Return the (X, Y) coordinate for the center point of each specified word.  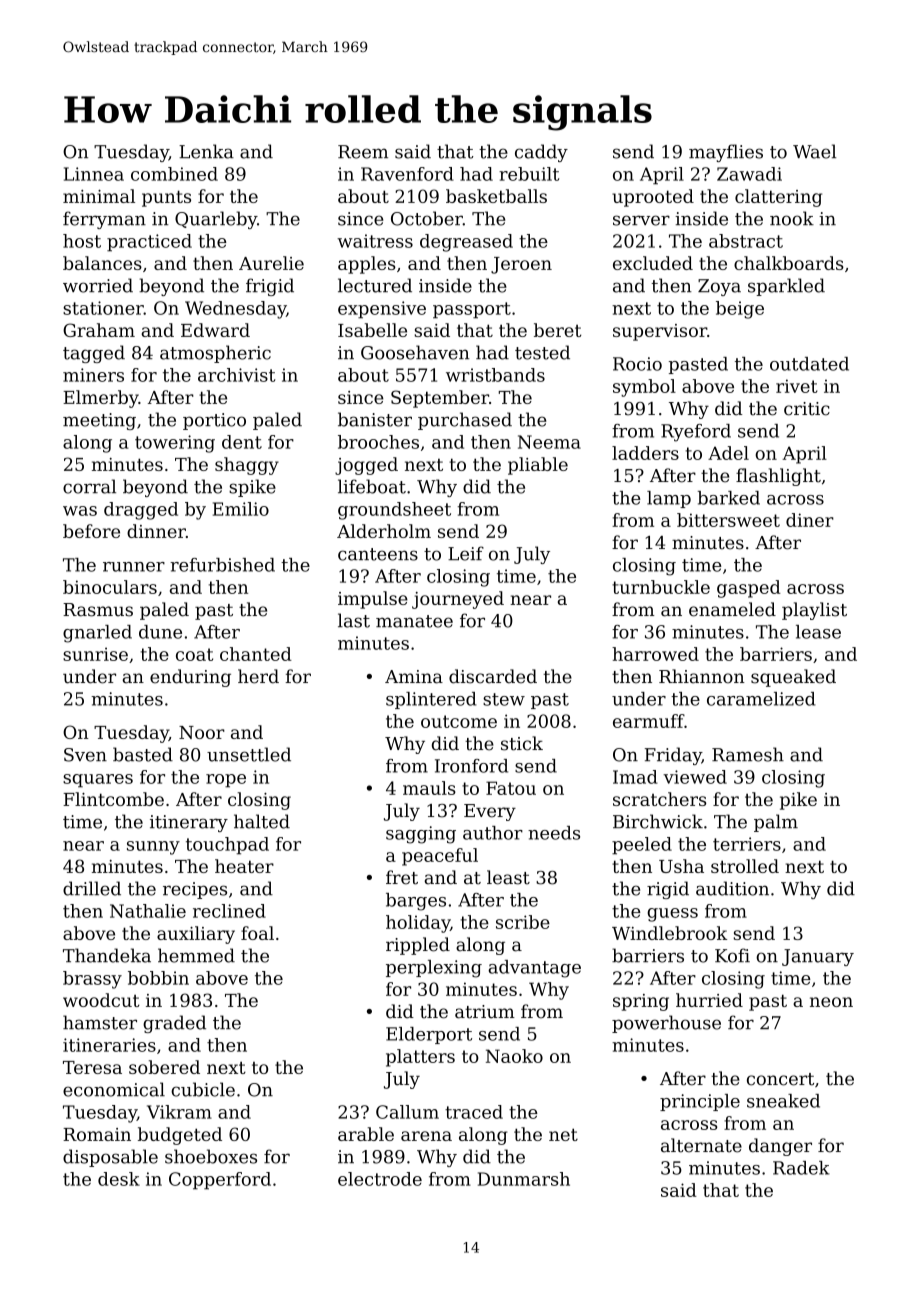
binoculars (110, 587)
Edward (215, 330)
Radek (801, 1168)
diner (810, 520)
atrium (485, 1012)
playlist (814, 611)
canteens (378, 554)
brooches (378, 442)
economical (114, 1089)
